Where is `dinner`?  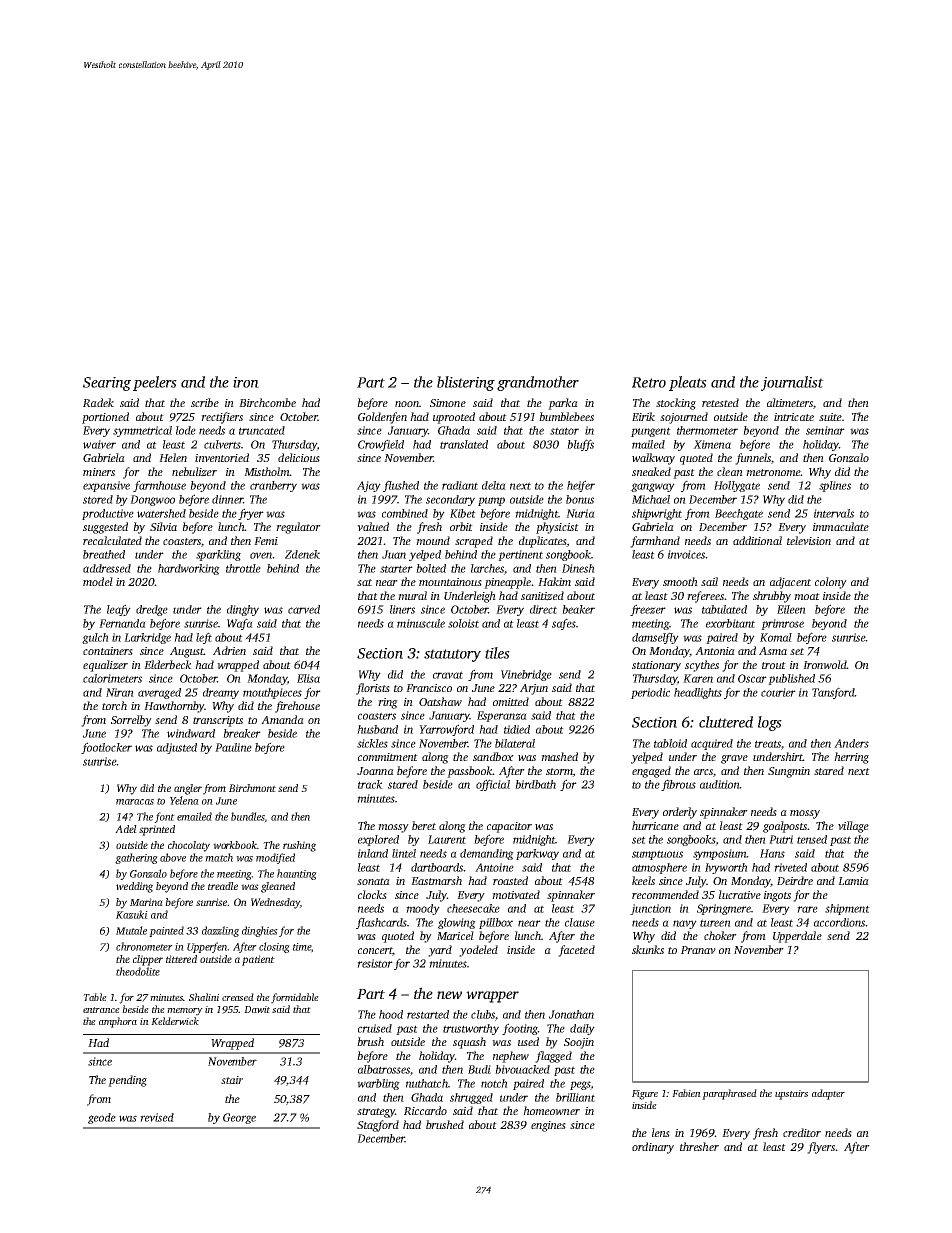
dinner is located at coordinates (227, 499).
